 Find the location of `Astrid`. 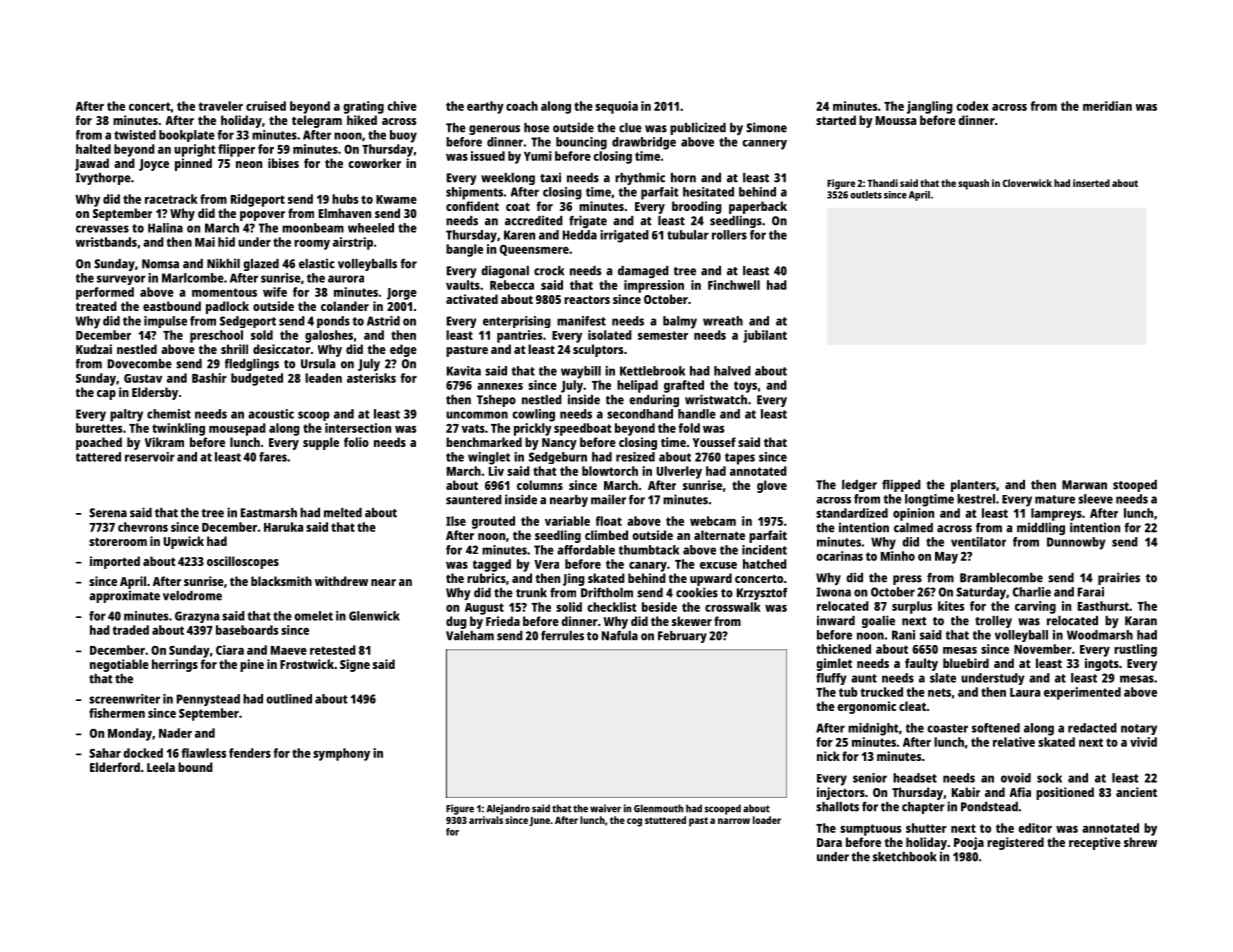

Astrid is located at coordinates (383, 321).
